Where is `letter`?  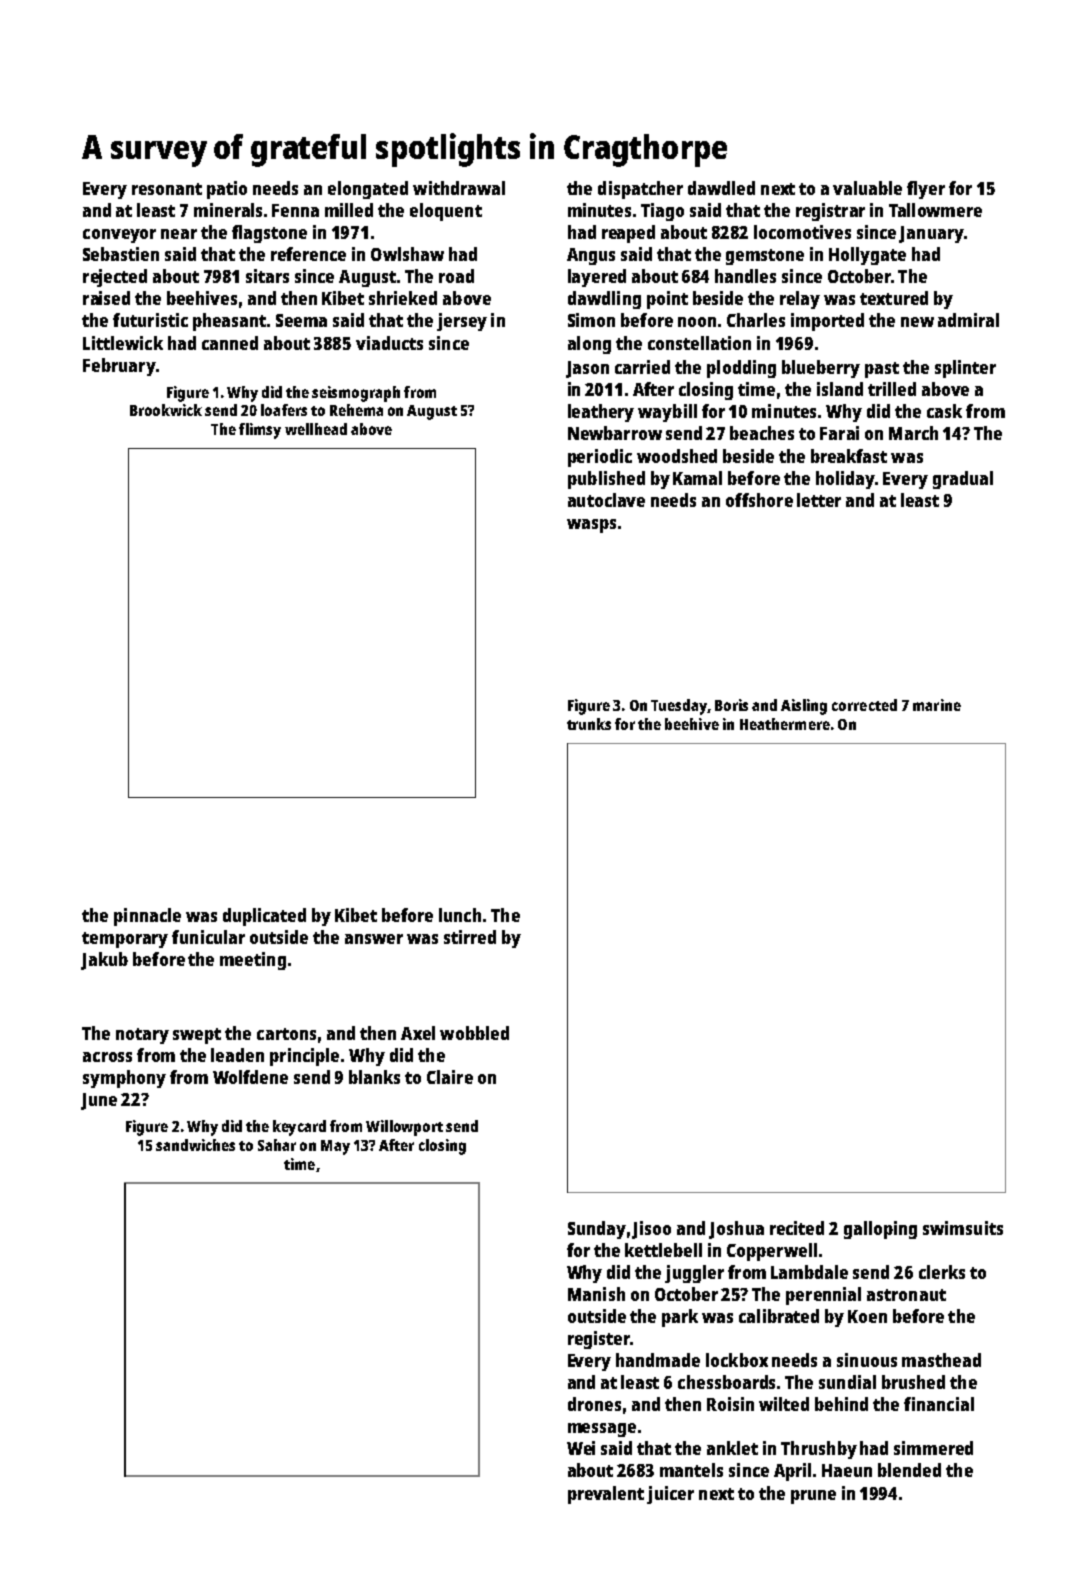
letter is located at coordinates (819, 500).
